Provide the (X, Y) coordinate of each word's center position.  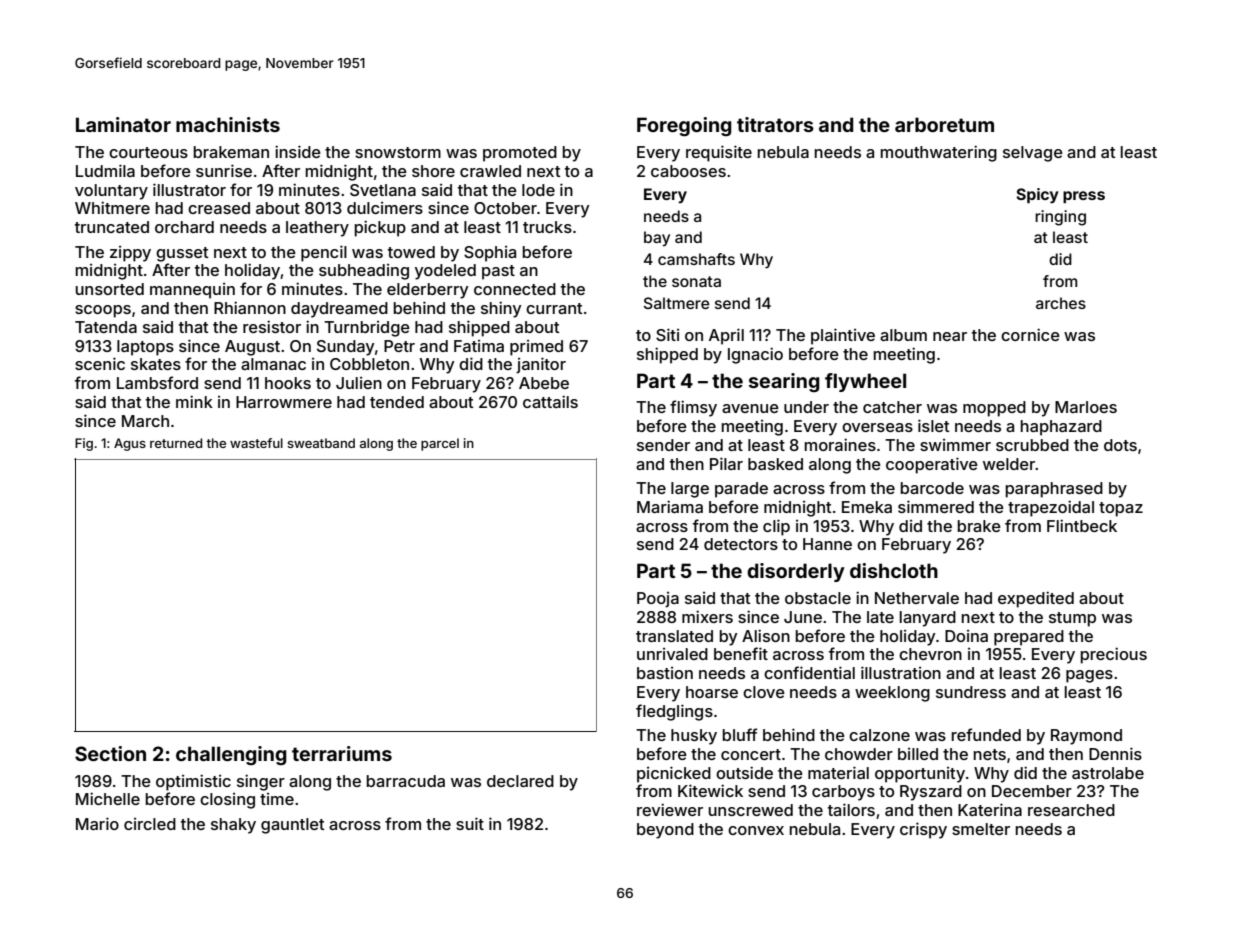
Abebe (544, 383)
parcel (440, 444)
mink (194, 401)
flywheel (865, 382)
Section (110, 753)
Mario (97, 823)
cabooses (688, 171)
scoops (103, 311)
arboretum (944, 124)
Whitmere (112, 207)
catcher (892, 407)
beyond (665, 831)
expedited (1036, 599)
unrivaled (672, 654)
